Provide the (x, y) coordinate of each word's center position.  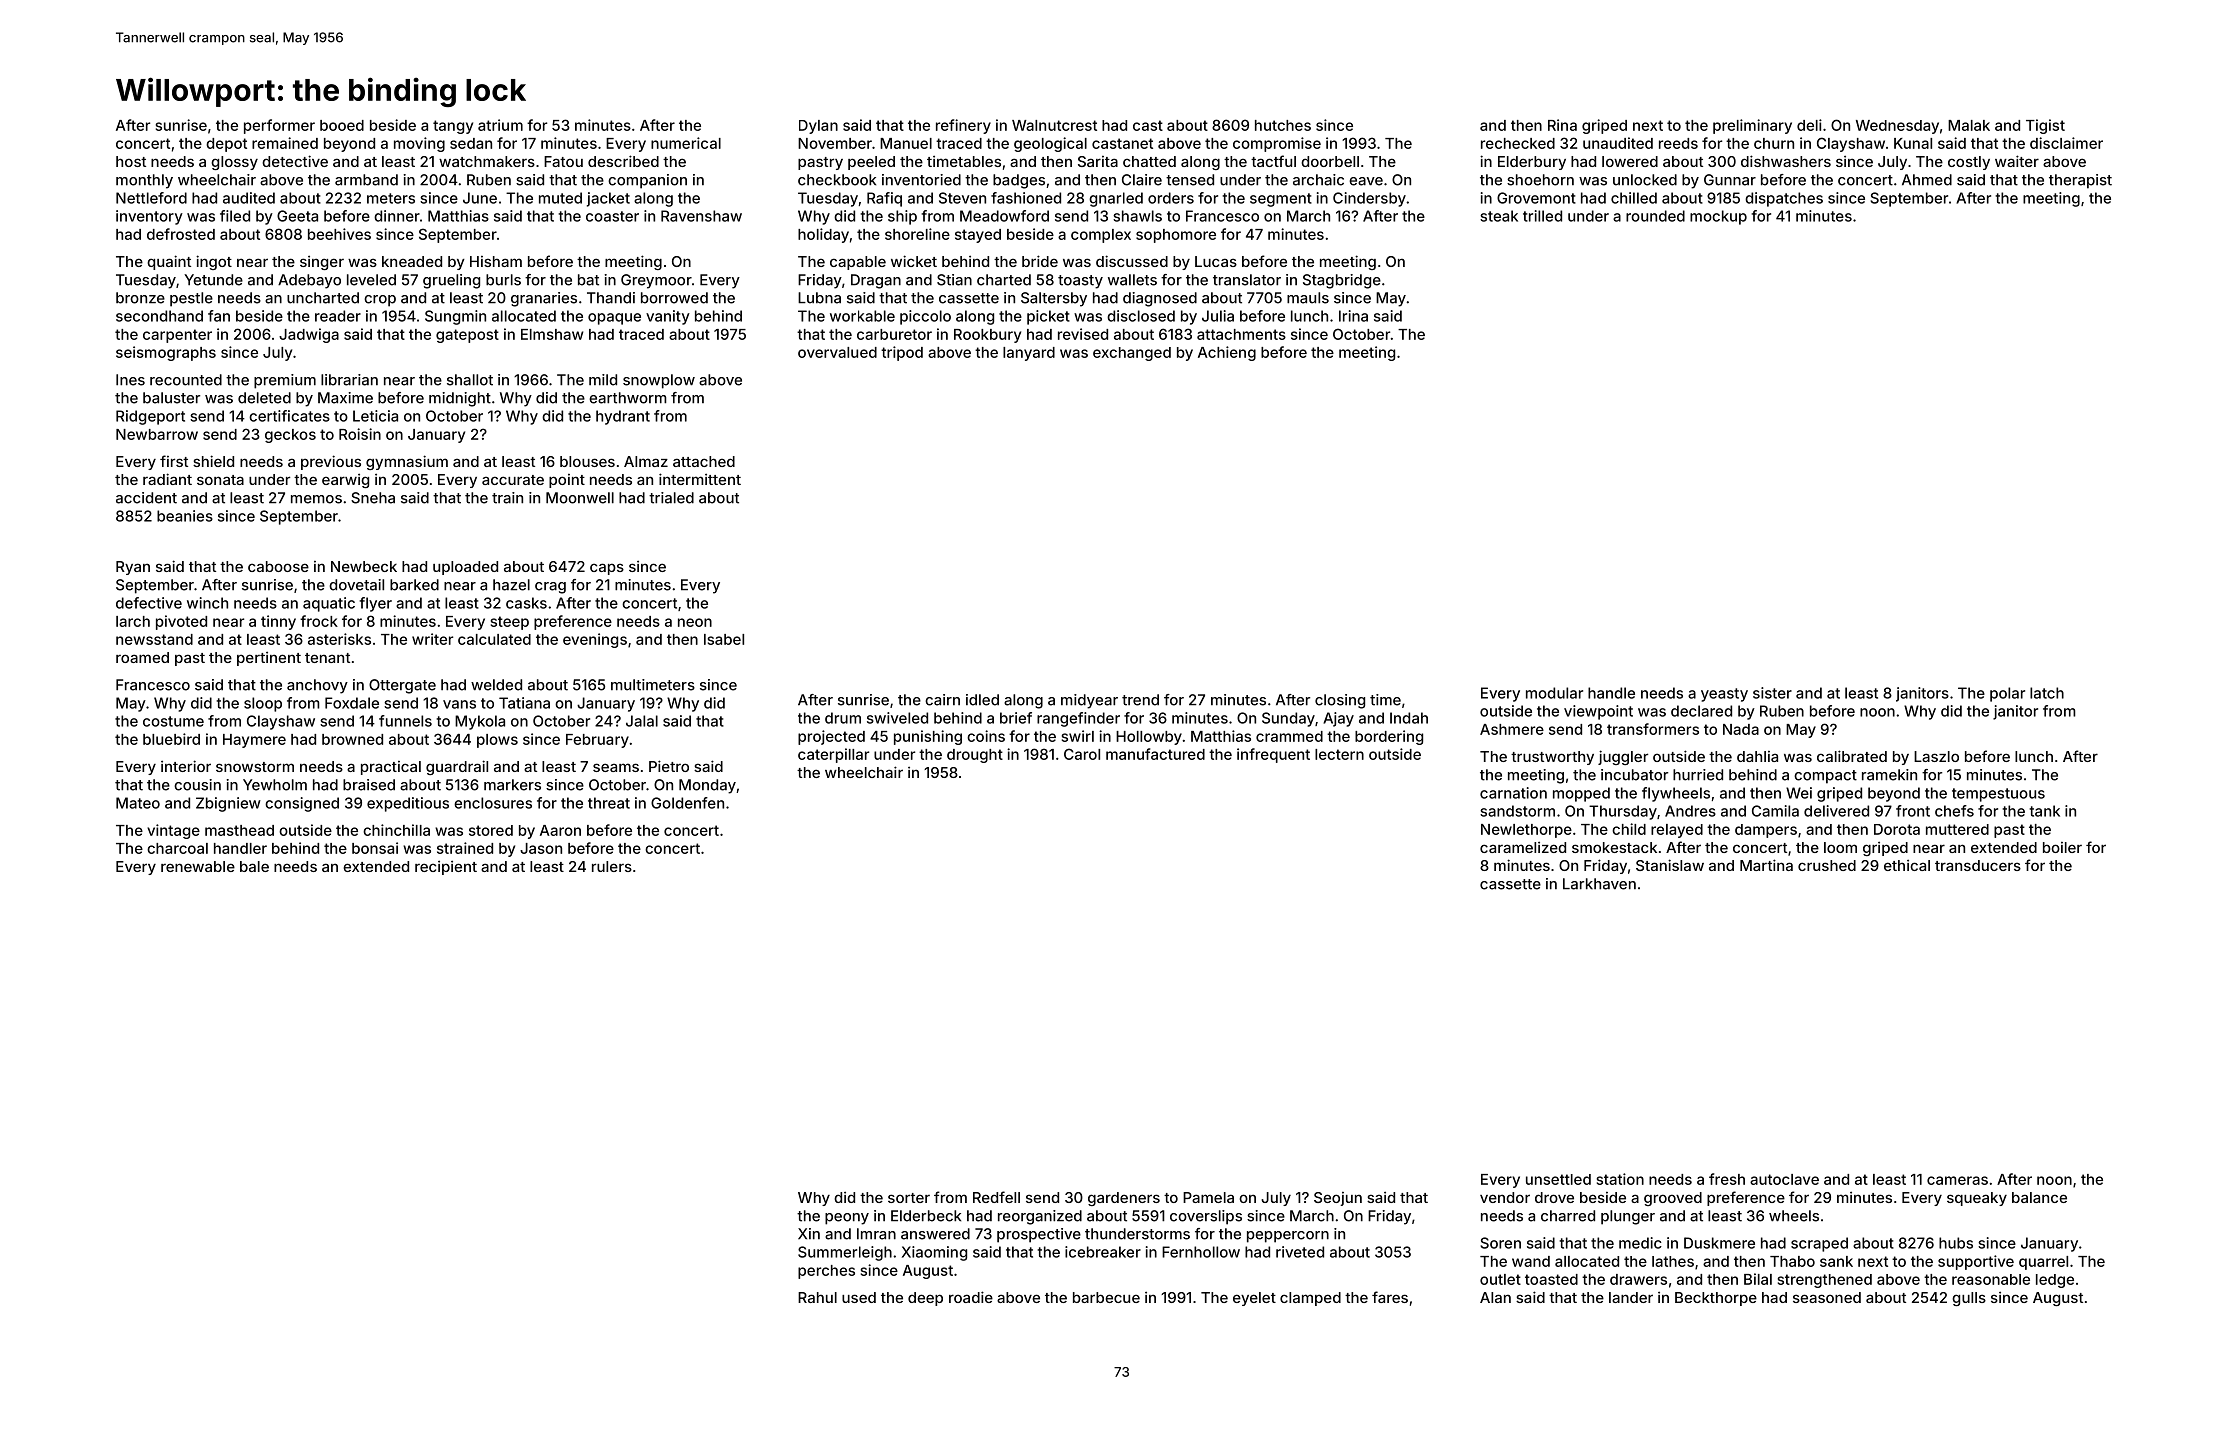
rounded (1655, 216)
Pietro (669, 766)
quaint (169, 262)
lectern (1339, 754)
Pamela (1208, 1197)
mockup (1718, 217)
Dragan (876, 281)
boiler (2062, 847)
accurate (513, 480)
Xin (809, 1234)
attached (704, 461)
